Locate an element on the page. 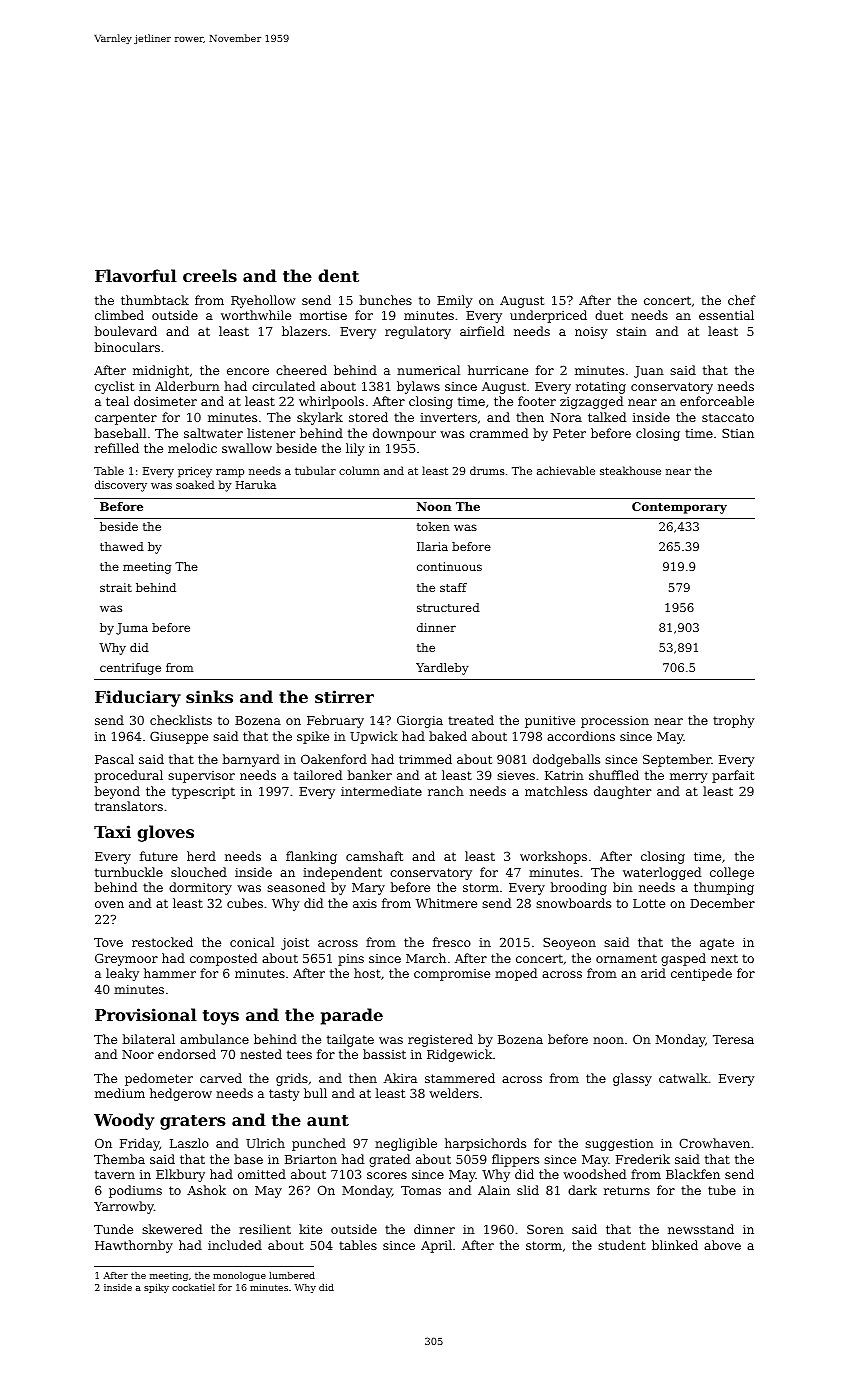  creels is located at coordinates (210, 275).
